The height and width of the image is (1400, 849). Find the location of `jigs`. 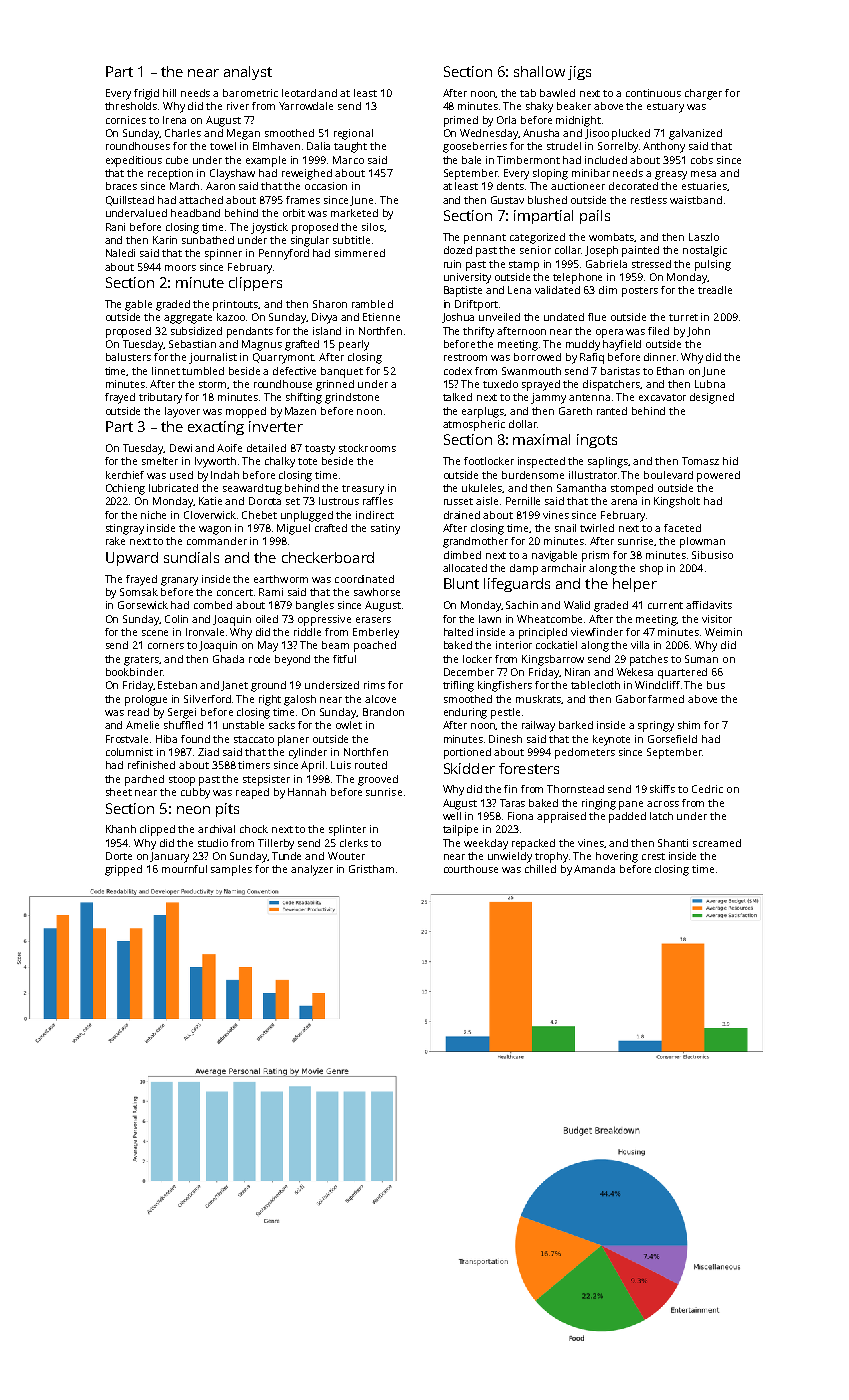

jigs is located at coordinates (579, 73).
